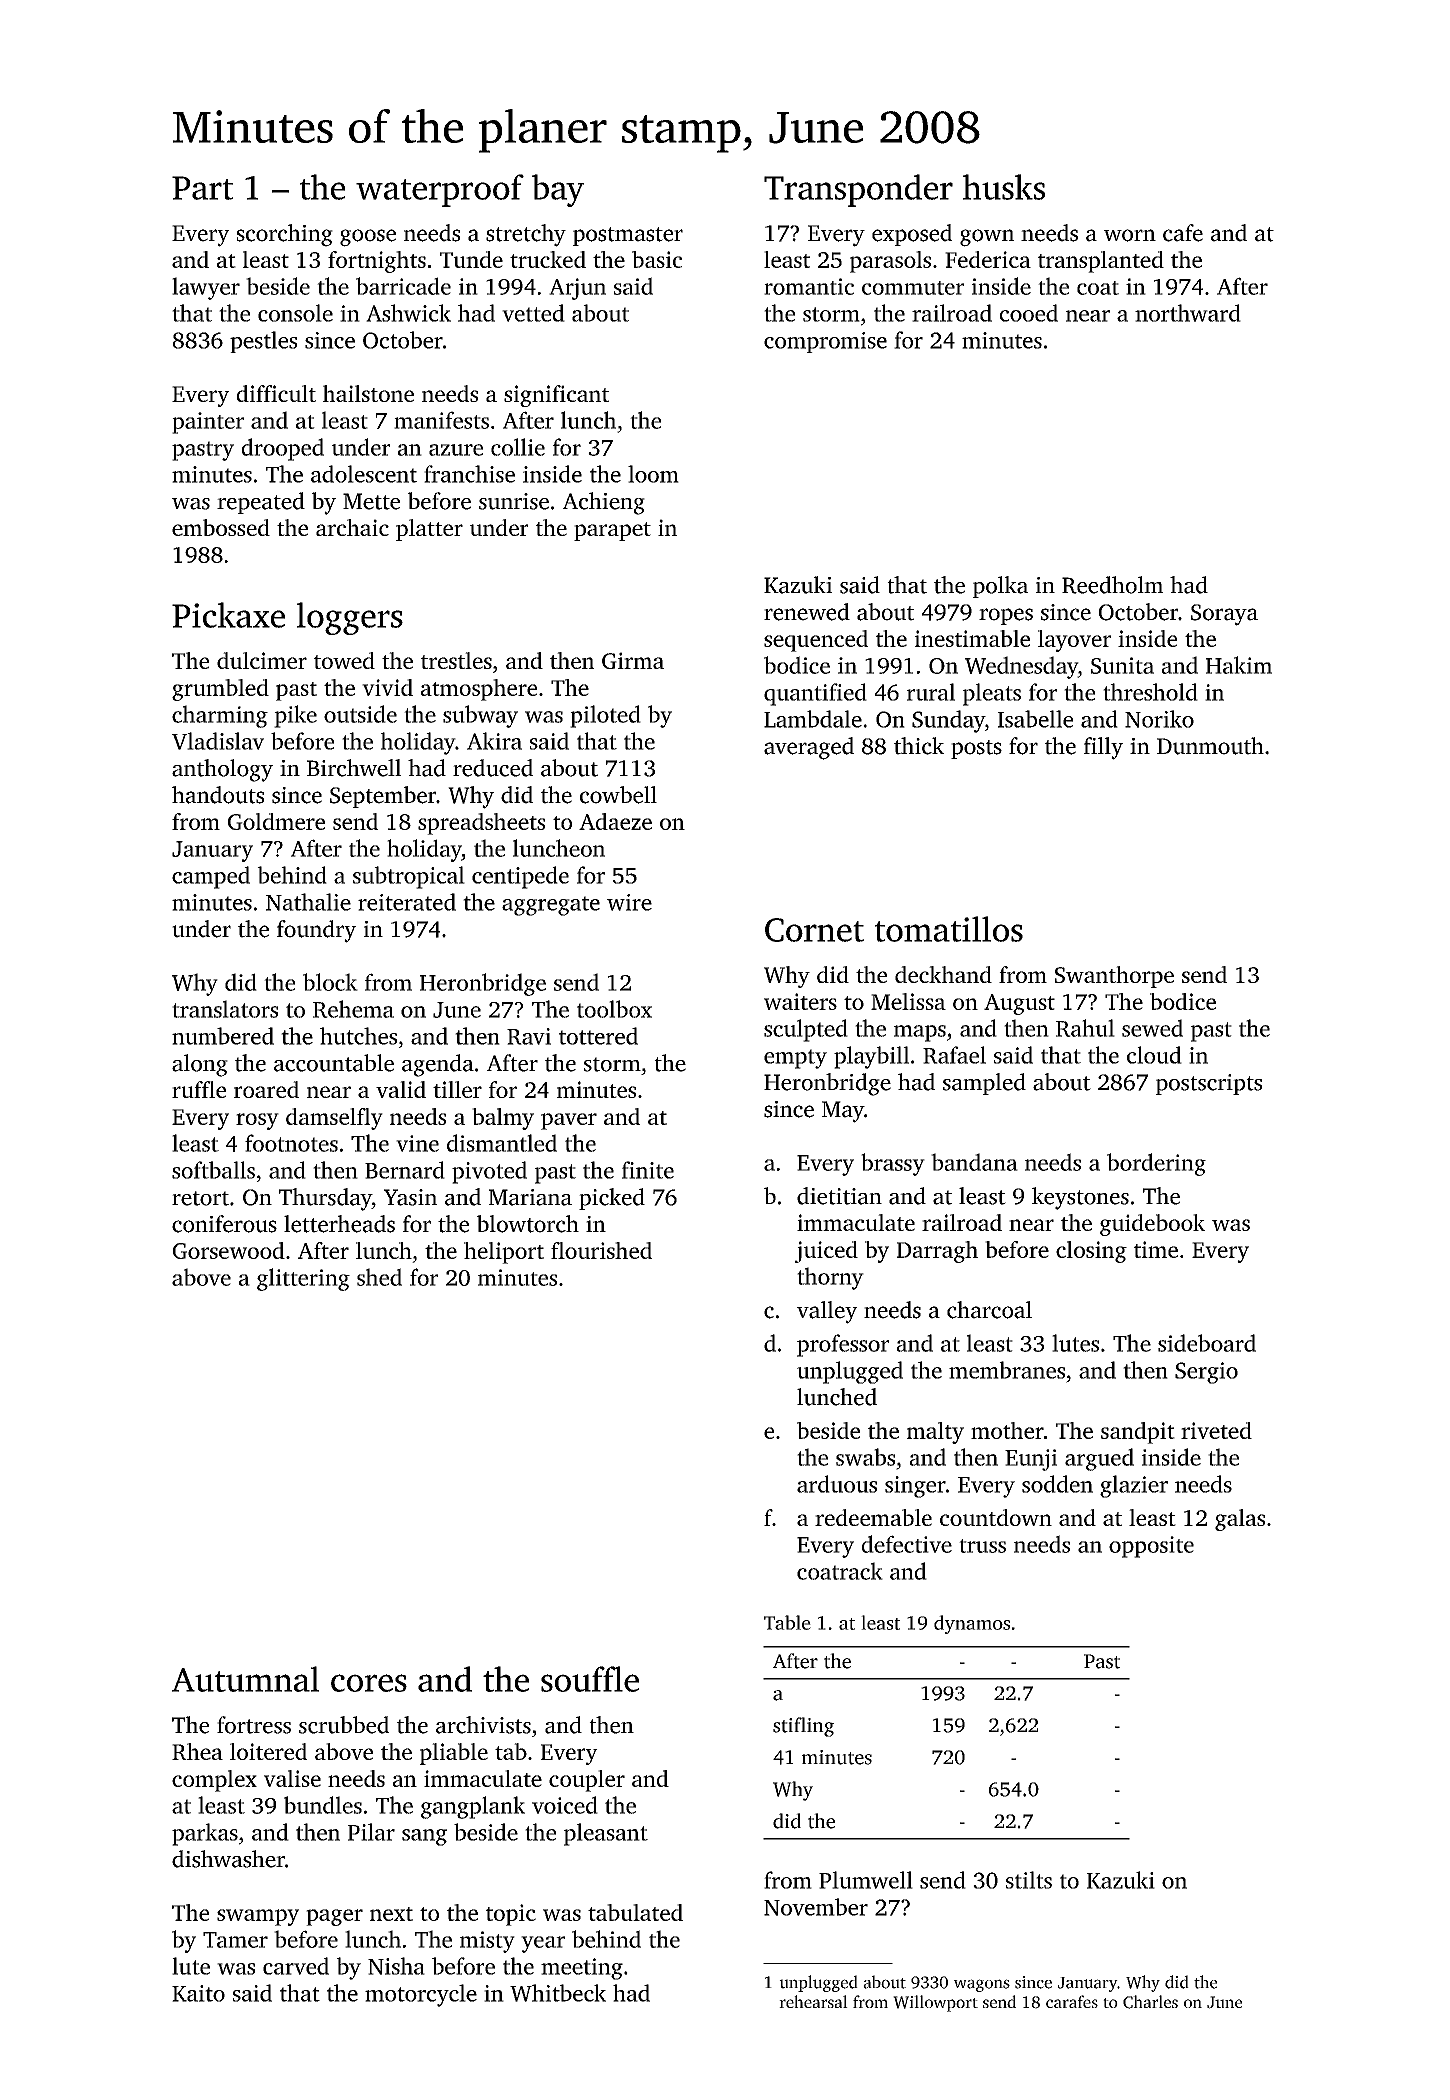 This screenshot has width=1450, height=2100. I want to click on Transponder, so click(858, 190).
